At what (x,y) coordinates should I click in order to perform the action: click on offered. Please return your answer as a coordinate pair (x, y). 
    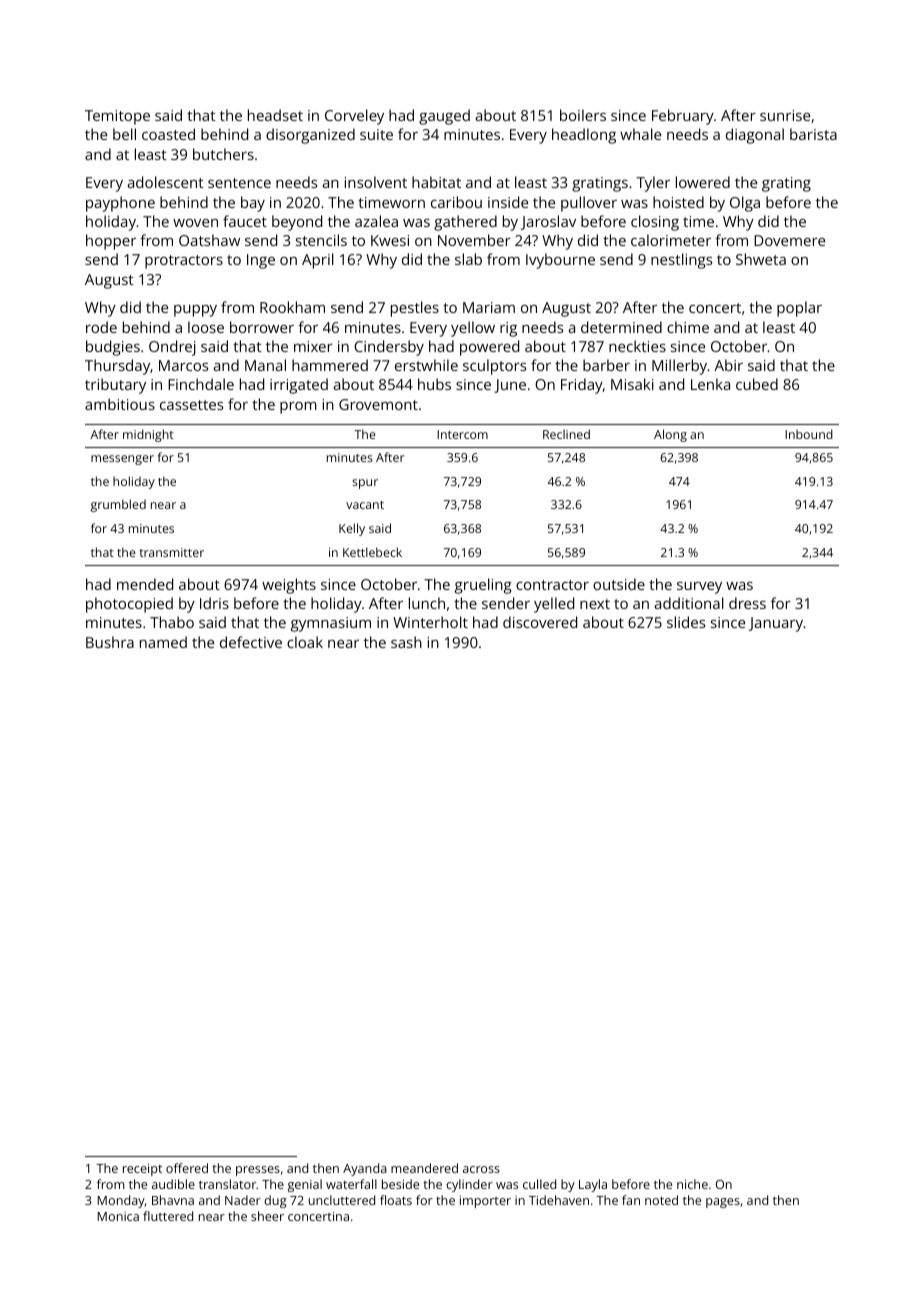
    Looking at the image, I should click on (187, 1168).
